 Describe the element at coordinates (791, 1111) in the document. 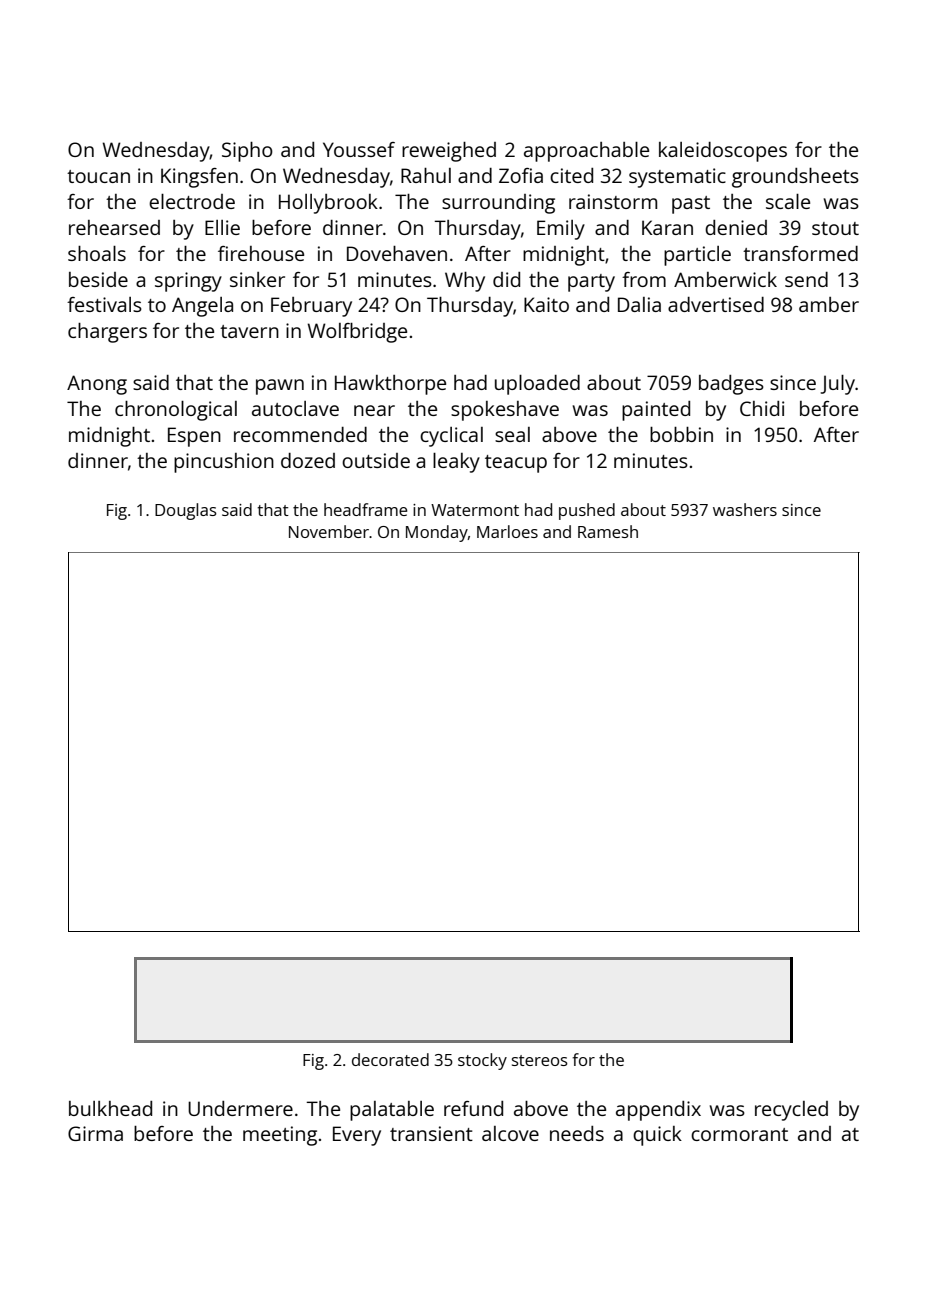

I see `recycled` at that location.
